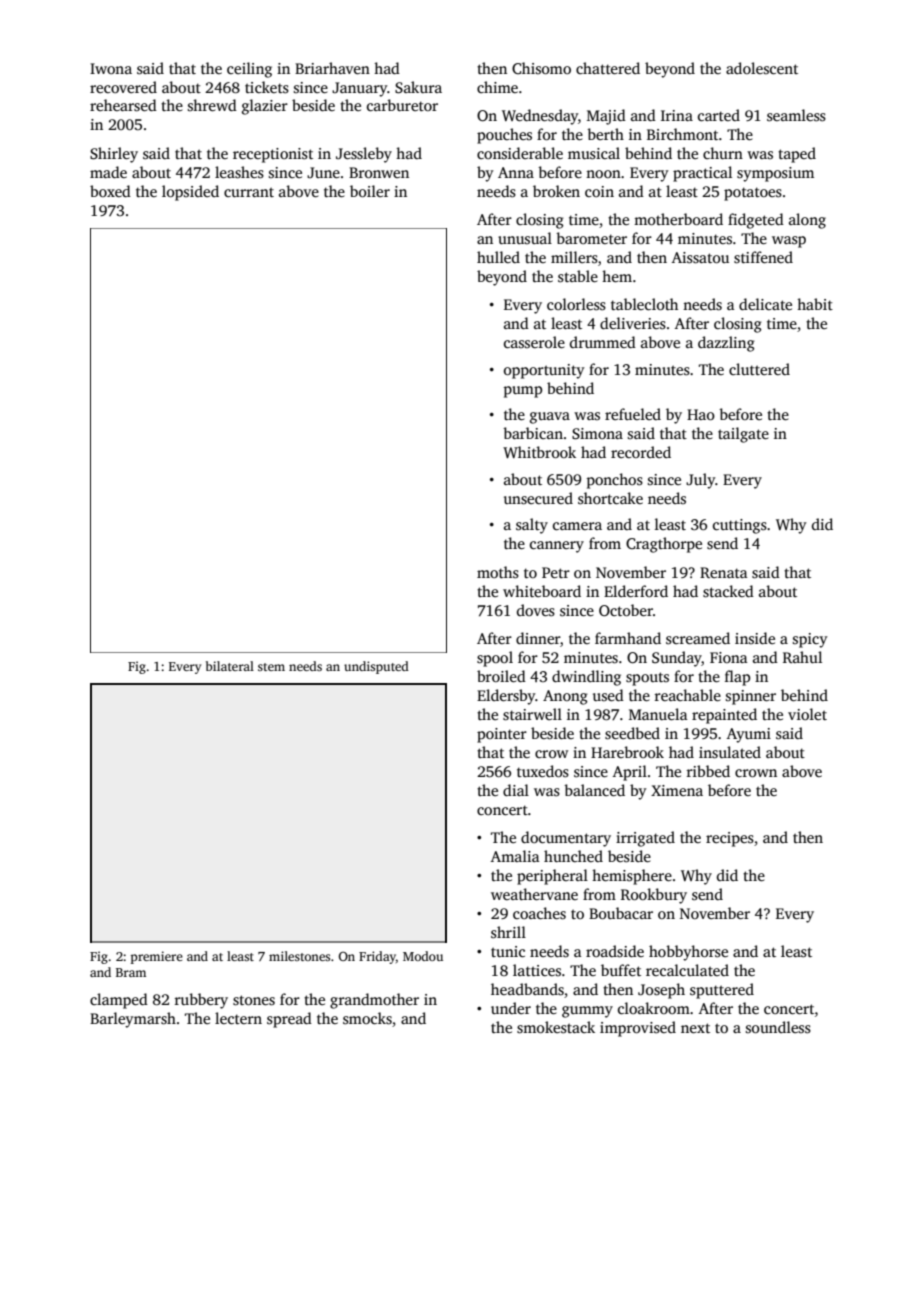 This screenshot has width=924, height=1308. What do you see at coordinates (123, 87) in the screenshot?
I see `recovered` at bounding box center [123, 87].
